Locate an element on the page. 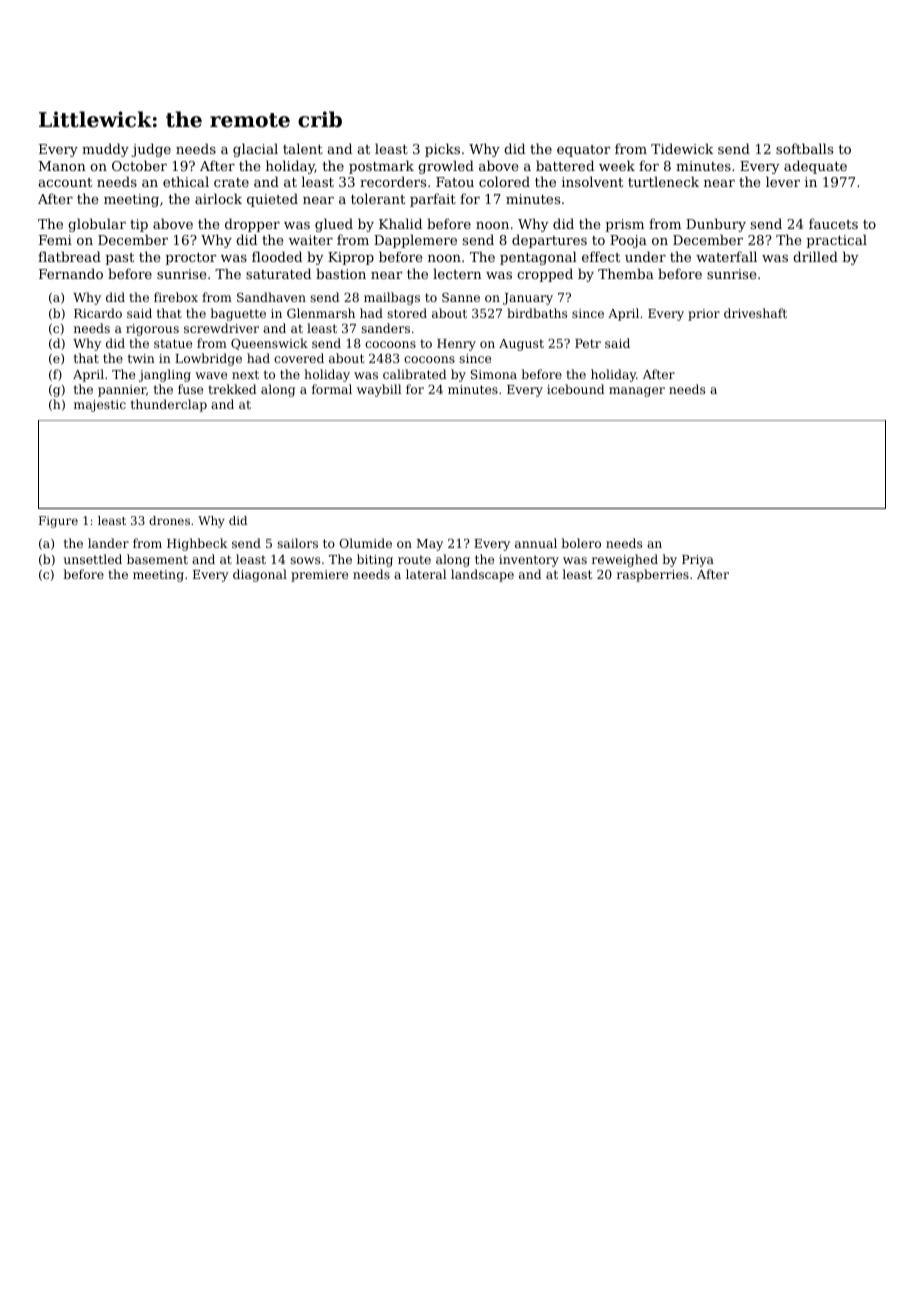 This document has height=1308, width=924. basement is located at coordinates (157, 559).
